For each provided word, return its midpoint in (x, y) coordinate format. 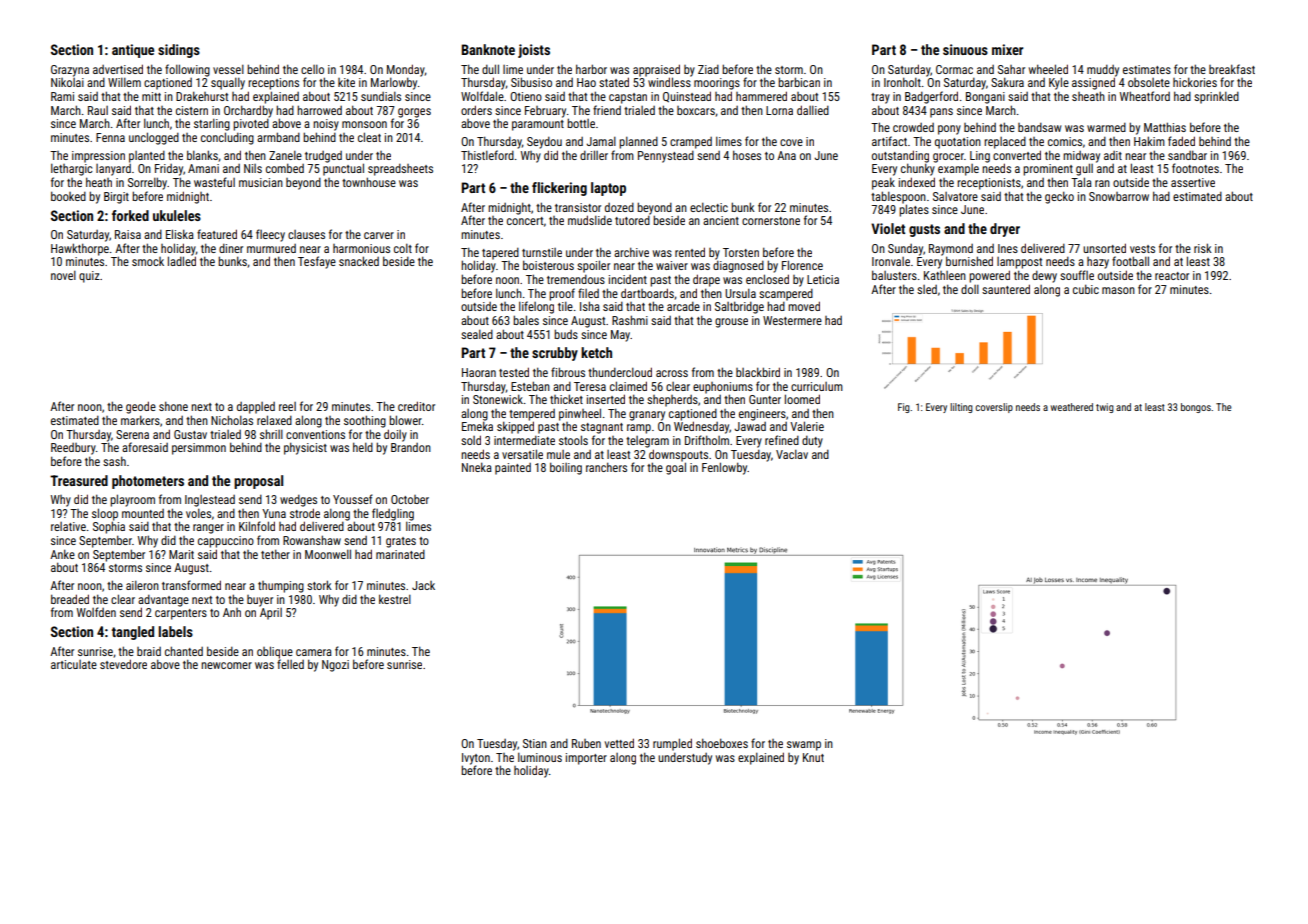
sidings (179, 51)
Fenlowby (725, 468)
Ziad (708, 69)
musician (261, 182)
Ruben (586, 743)
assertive (1193, 182)
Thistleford (487, 155)
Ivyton (476, 759)
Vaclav (792, 454)
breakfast (1232, 69)
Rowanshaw (312, 540)
